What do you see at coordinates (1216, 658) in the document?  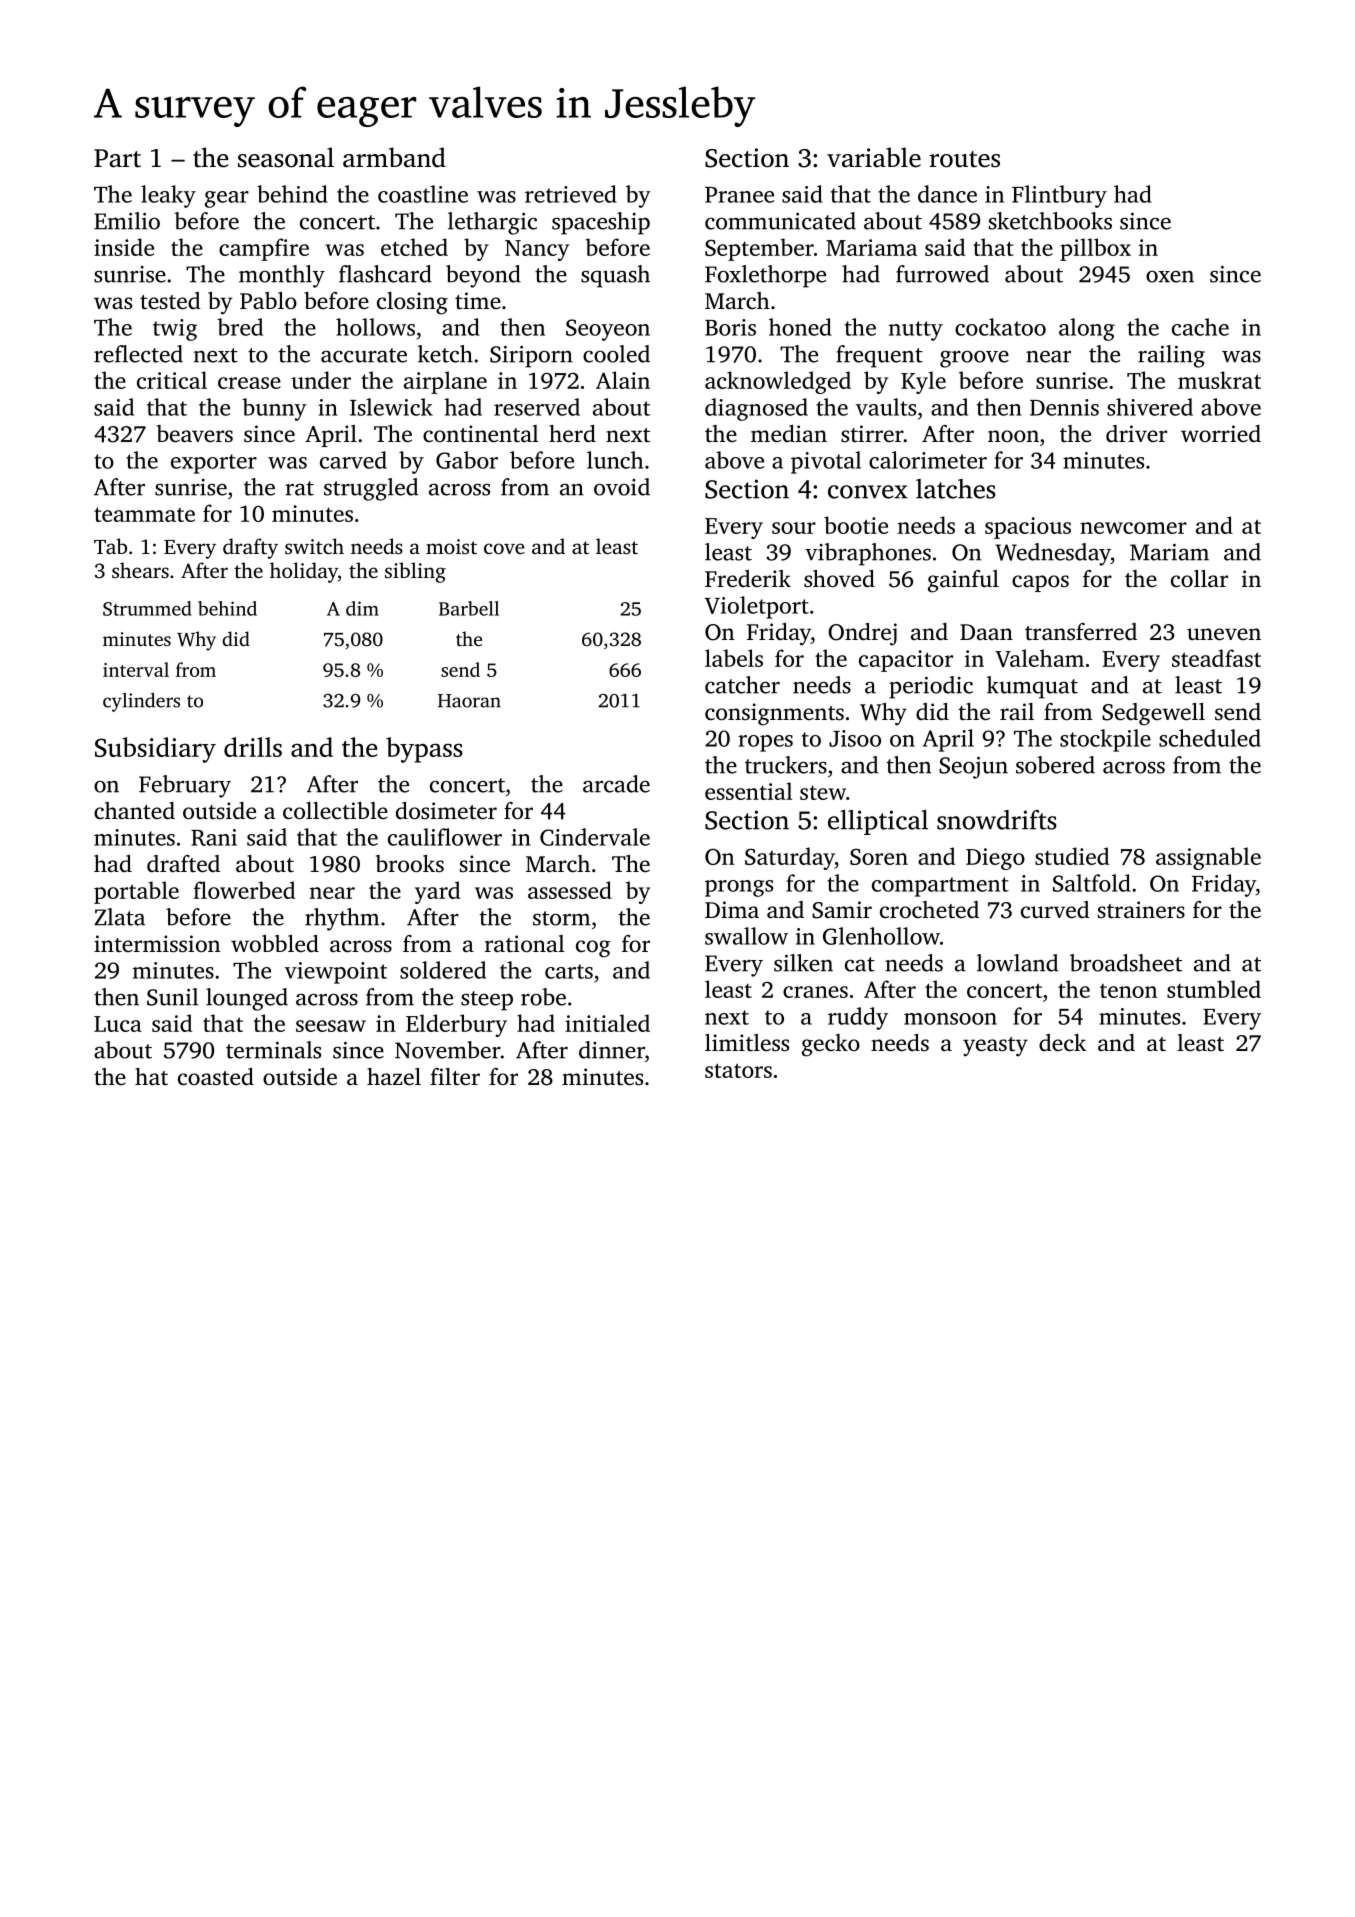 I see `steadfast` at bounding box center [1216, 658].
